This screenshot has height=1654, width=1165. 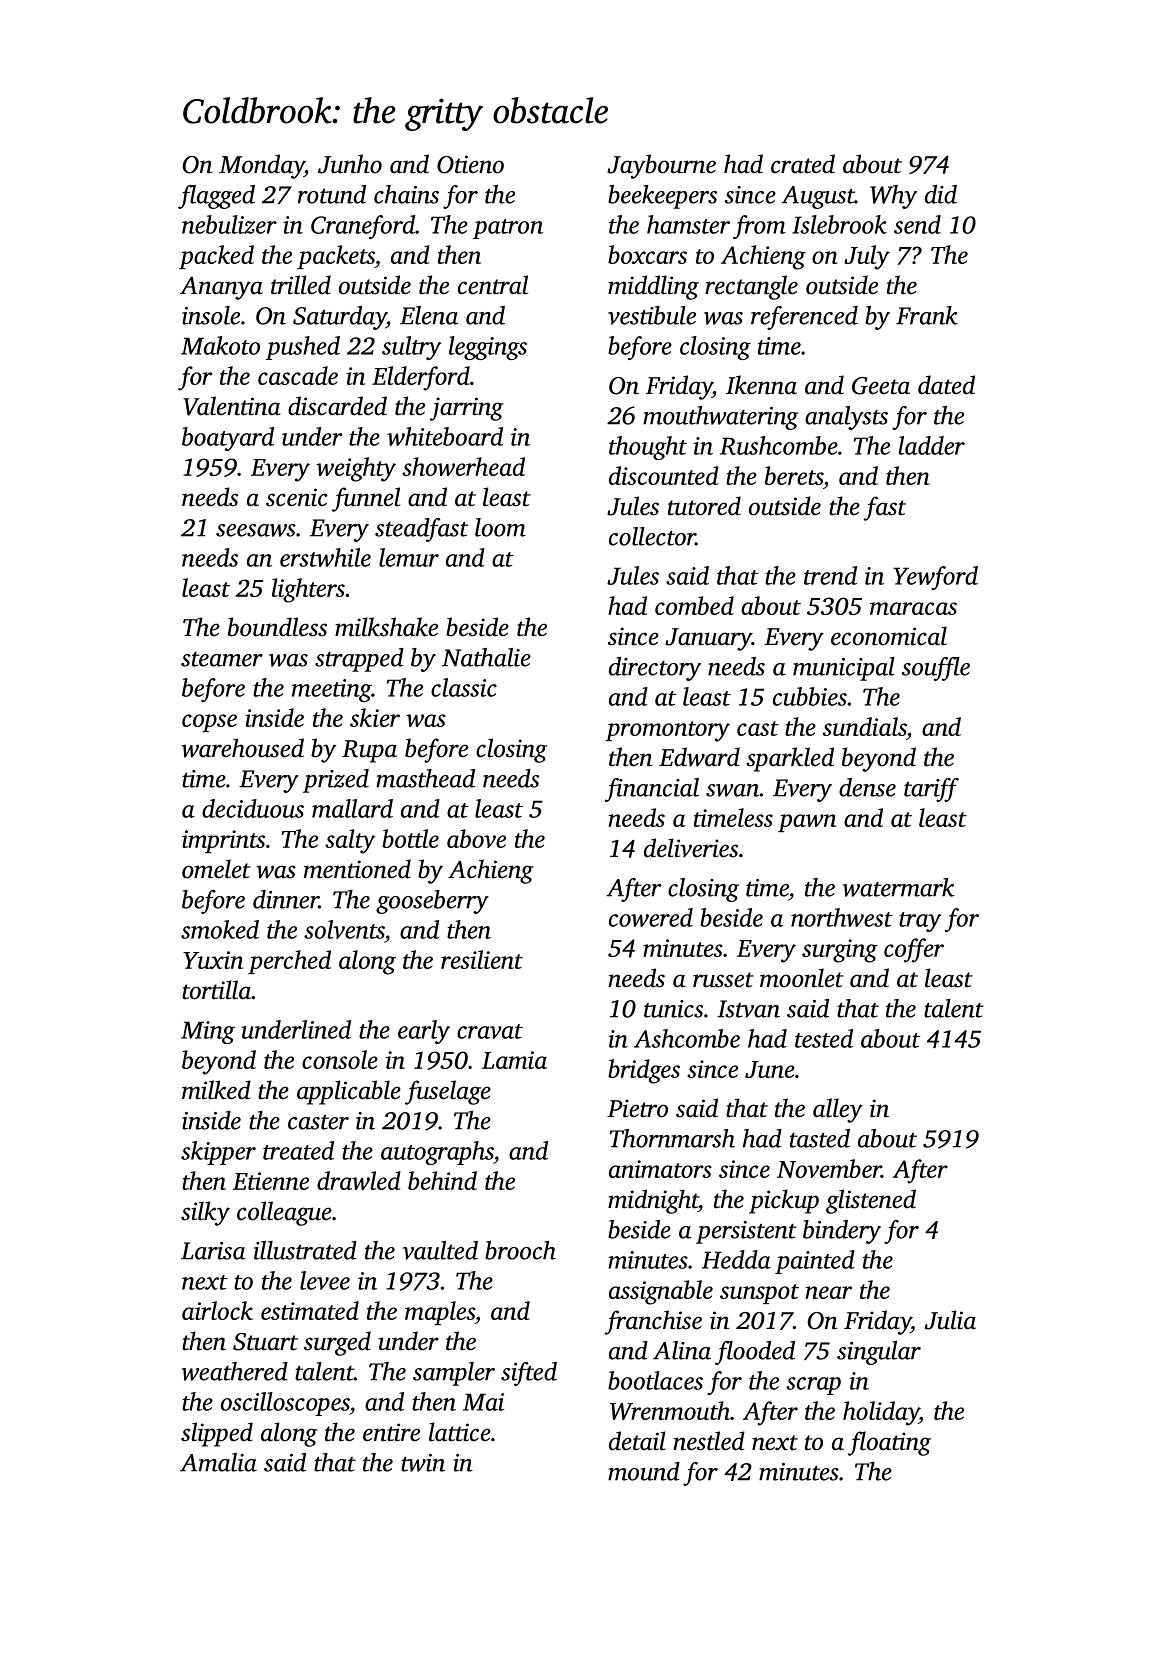 What do you see at coordinates (464, 687) in the screenshot?
I see `classic` at bounding box center [464, 687].
